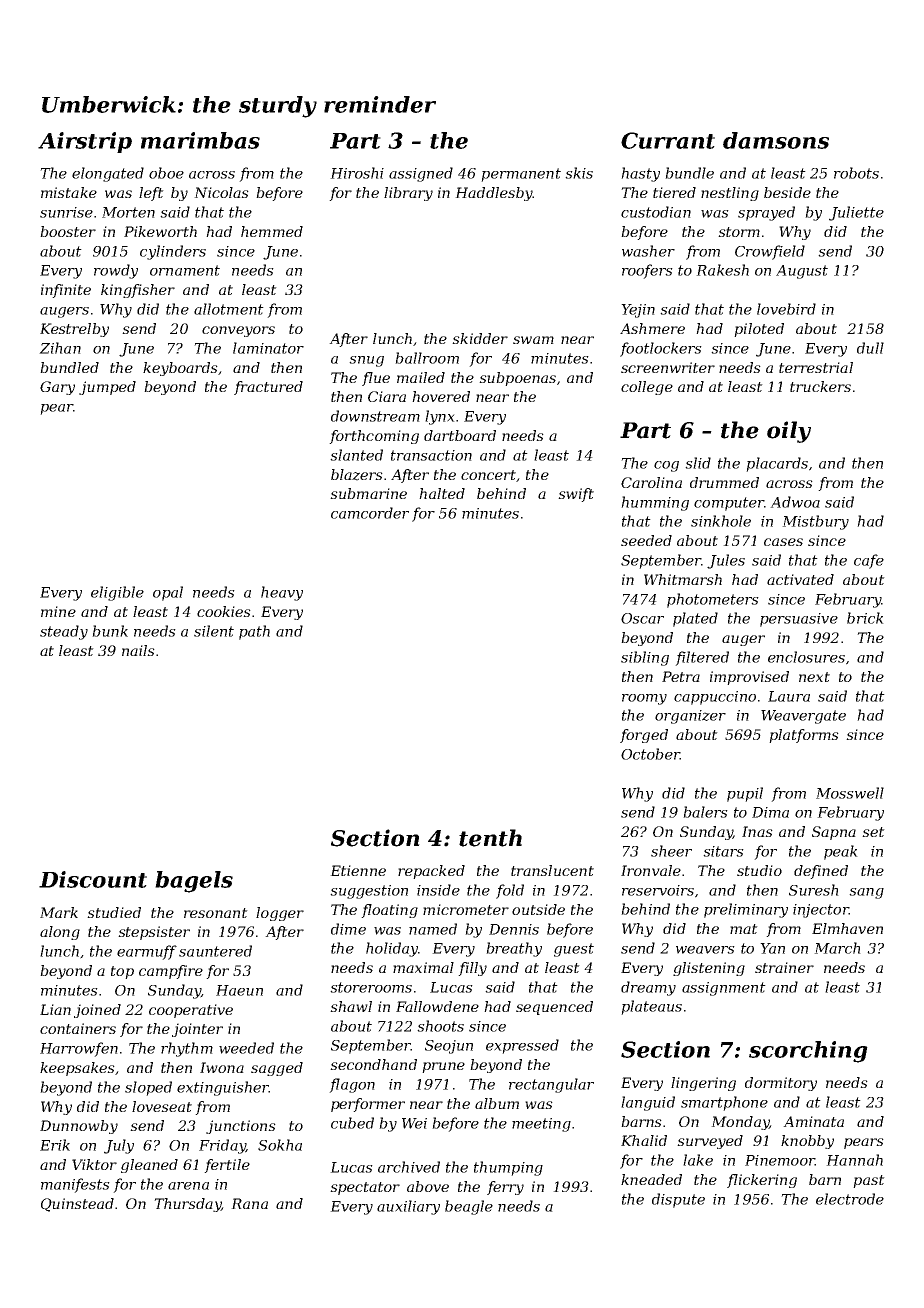 Image resolution: width=924 pixels, height=1308 pixels. Describe the element at coordinates (552, 870) in the image. I see `translucent` at that location.
